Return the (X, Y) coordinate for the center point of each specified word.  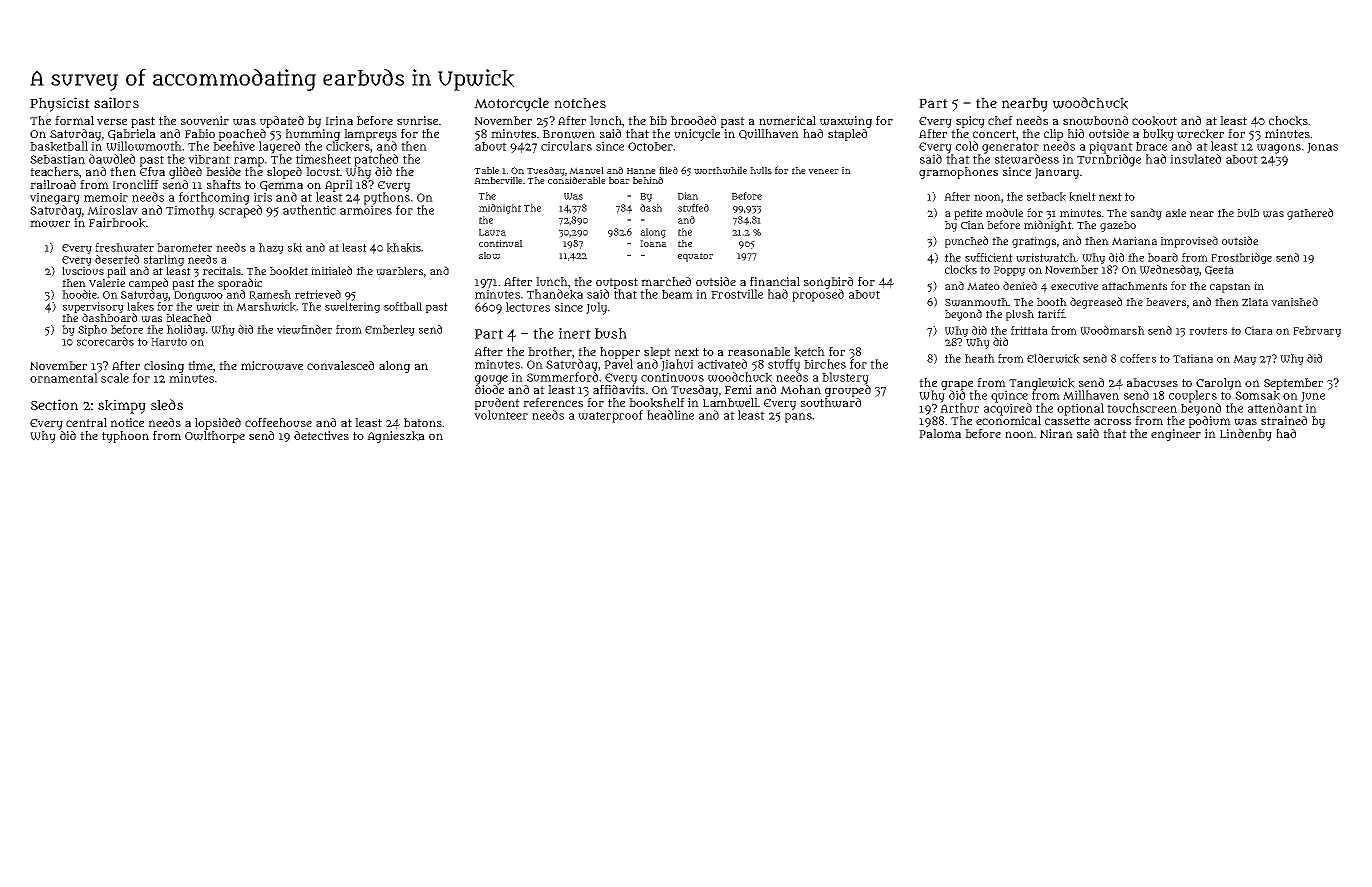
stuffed (693, 208)
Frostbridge (1241, 258)
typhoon (125, 437)
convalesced (340, 365)
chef (1000, 120)
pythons (387, 199)
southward (831, 403)
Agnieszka (396, 437)
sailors (116, 102)
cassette (1067, 421)
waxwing (846, 122)
